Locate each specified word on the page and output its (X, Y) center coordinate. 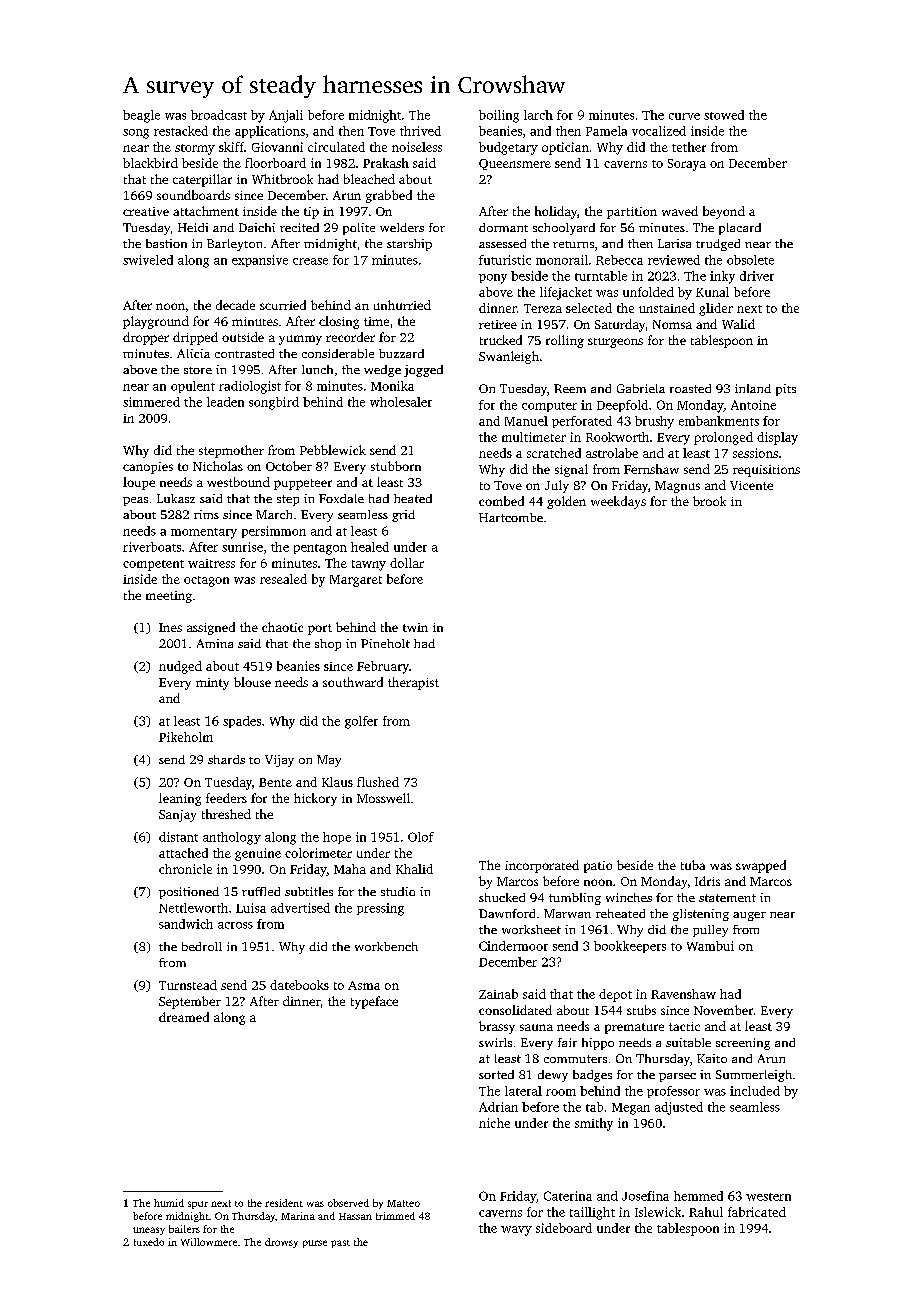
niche (494, 1123)
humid (169, 1203)
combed (501, 501)
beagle (141, 116)
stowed (724, 115)
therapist (413, 683)
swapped (761, 866)
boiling (499, 116)
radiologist (250, 387)
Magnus (677, 487)
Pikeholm (186, 737)
